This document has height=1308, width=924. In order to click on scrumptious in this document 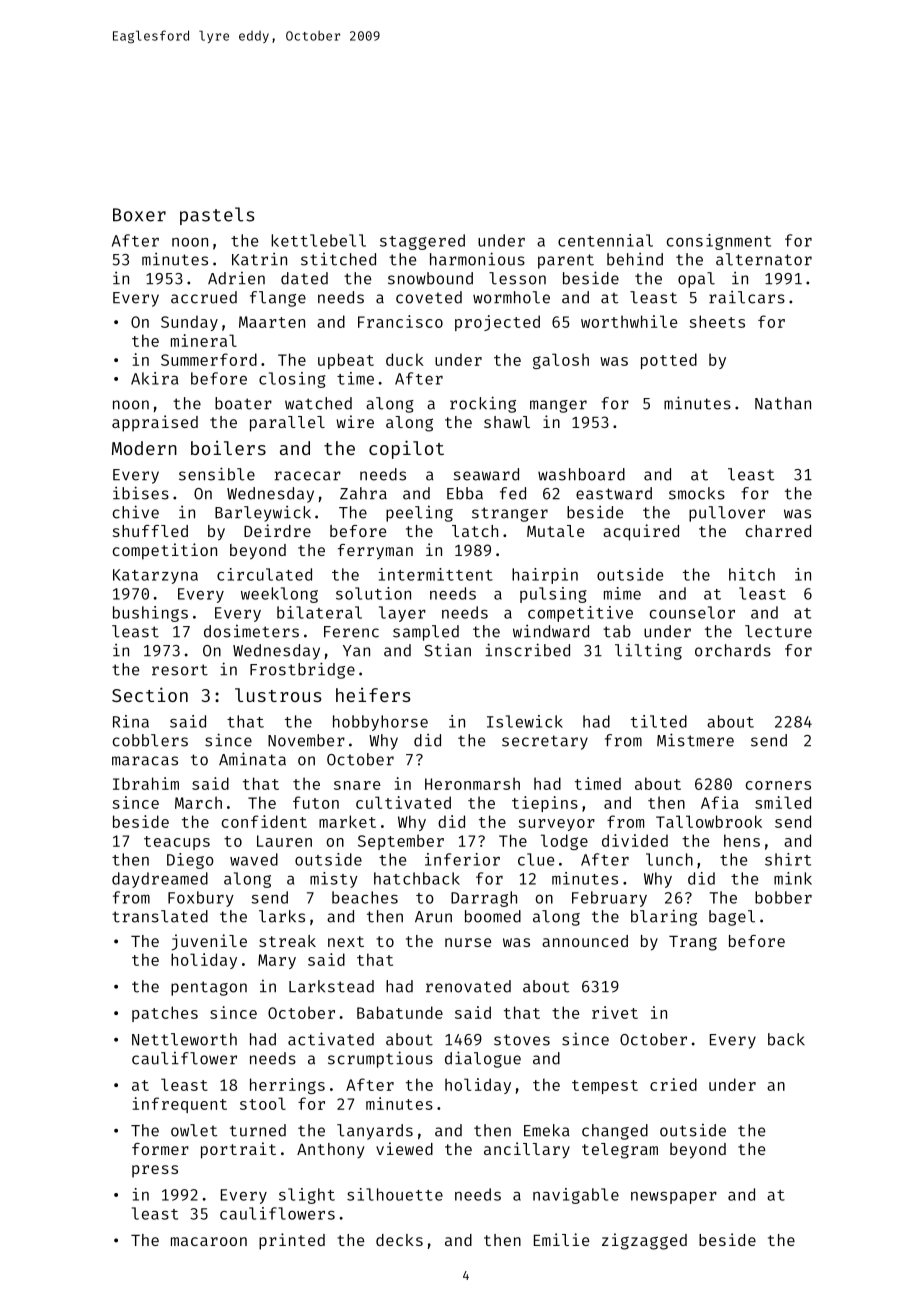, I will do `click(380, 1059)`.
